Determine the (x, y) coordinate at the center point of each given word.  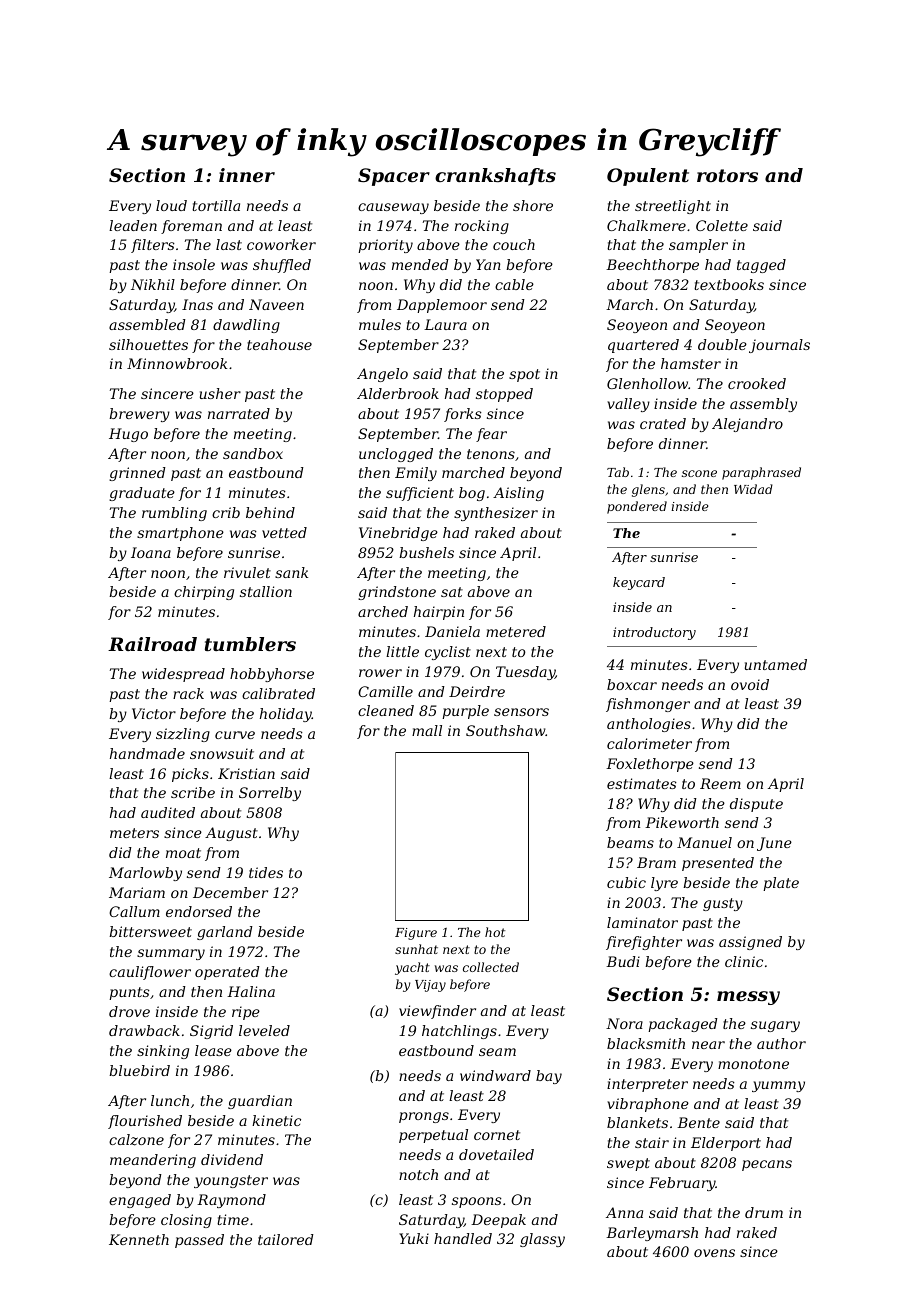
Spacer (394, 177)
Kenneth (139, 1239)
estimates (642, 783)
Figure (416, 934)
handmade (147, 753)
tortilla (216, 205)
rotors (727, 175)
